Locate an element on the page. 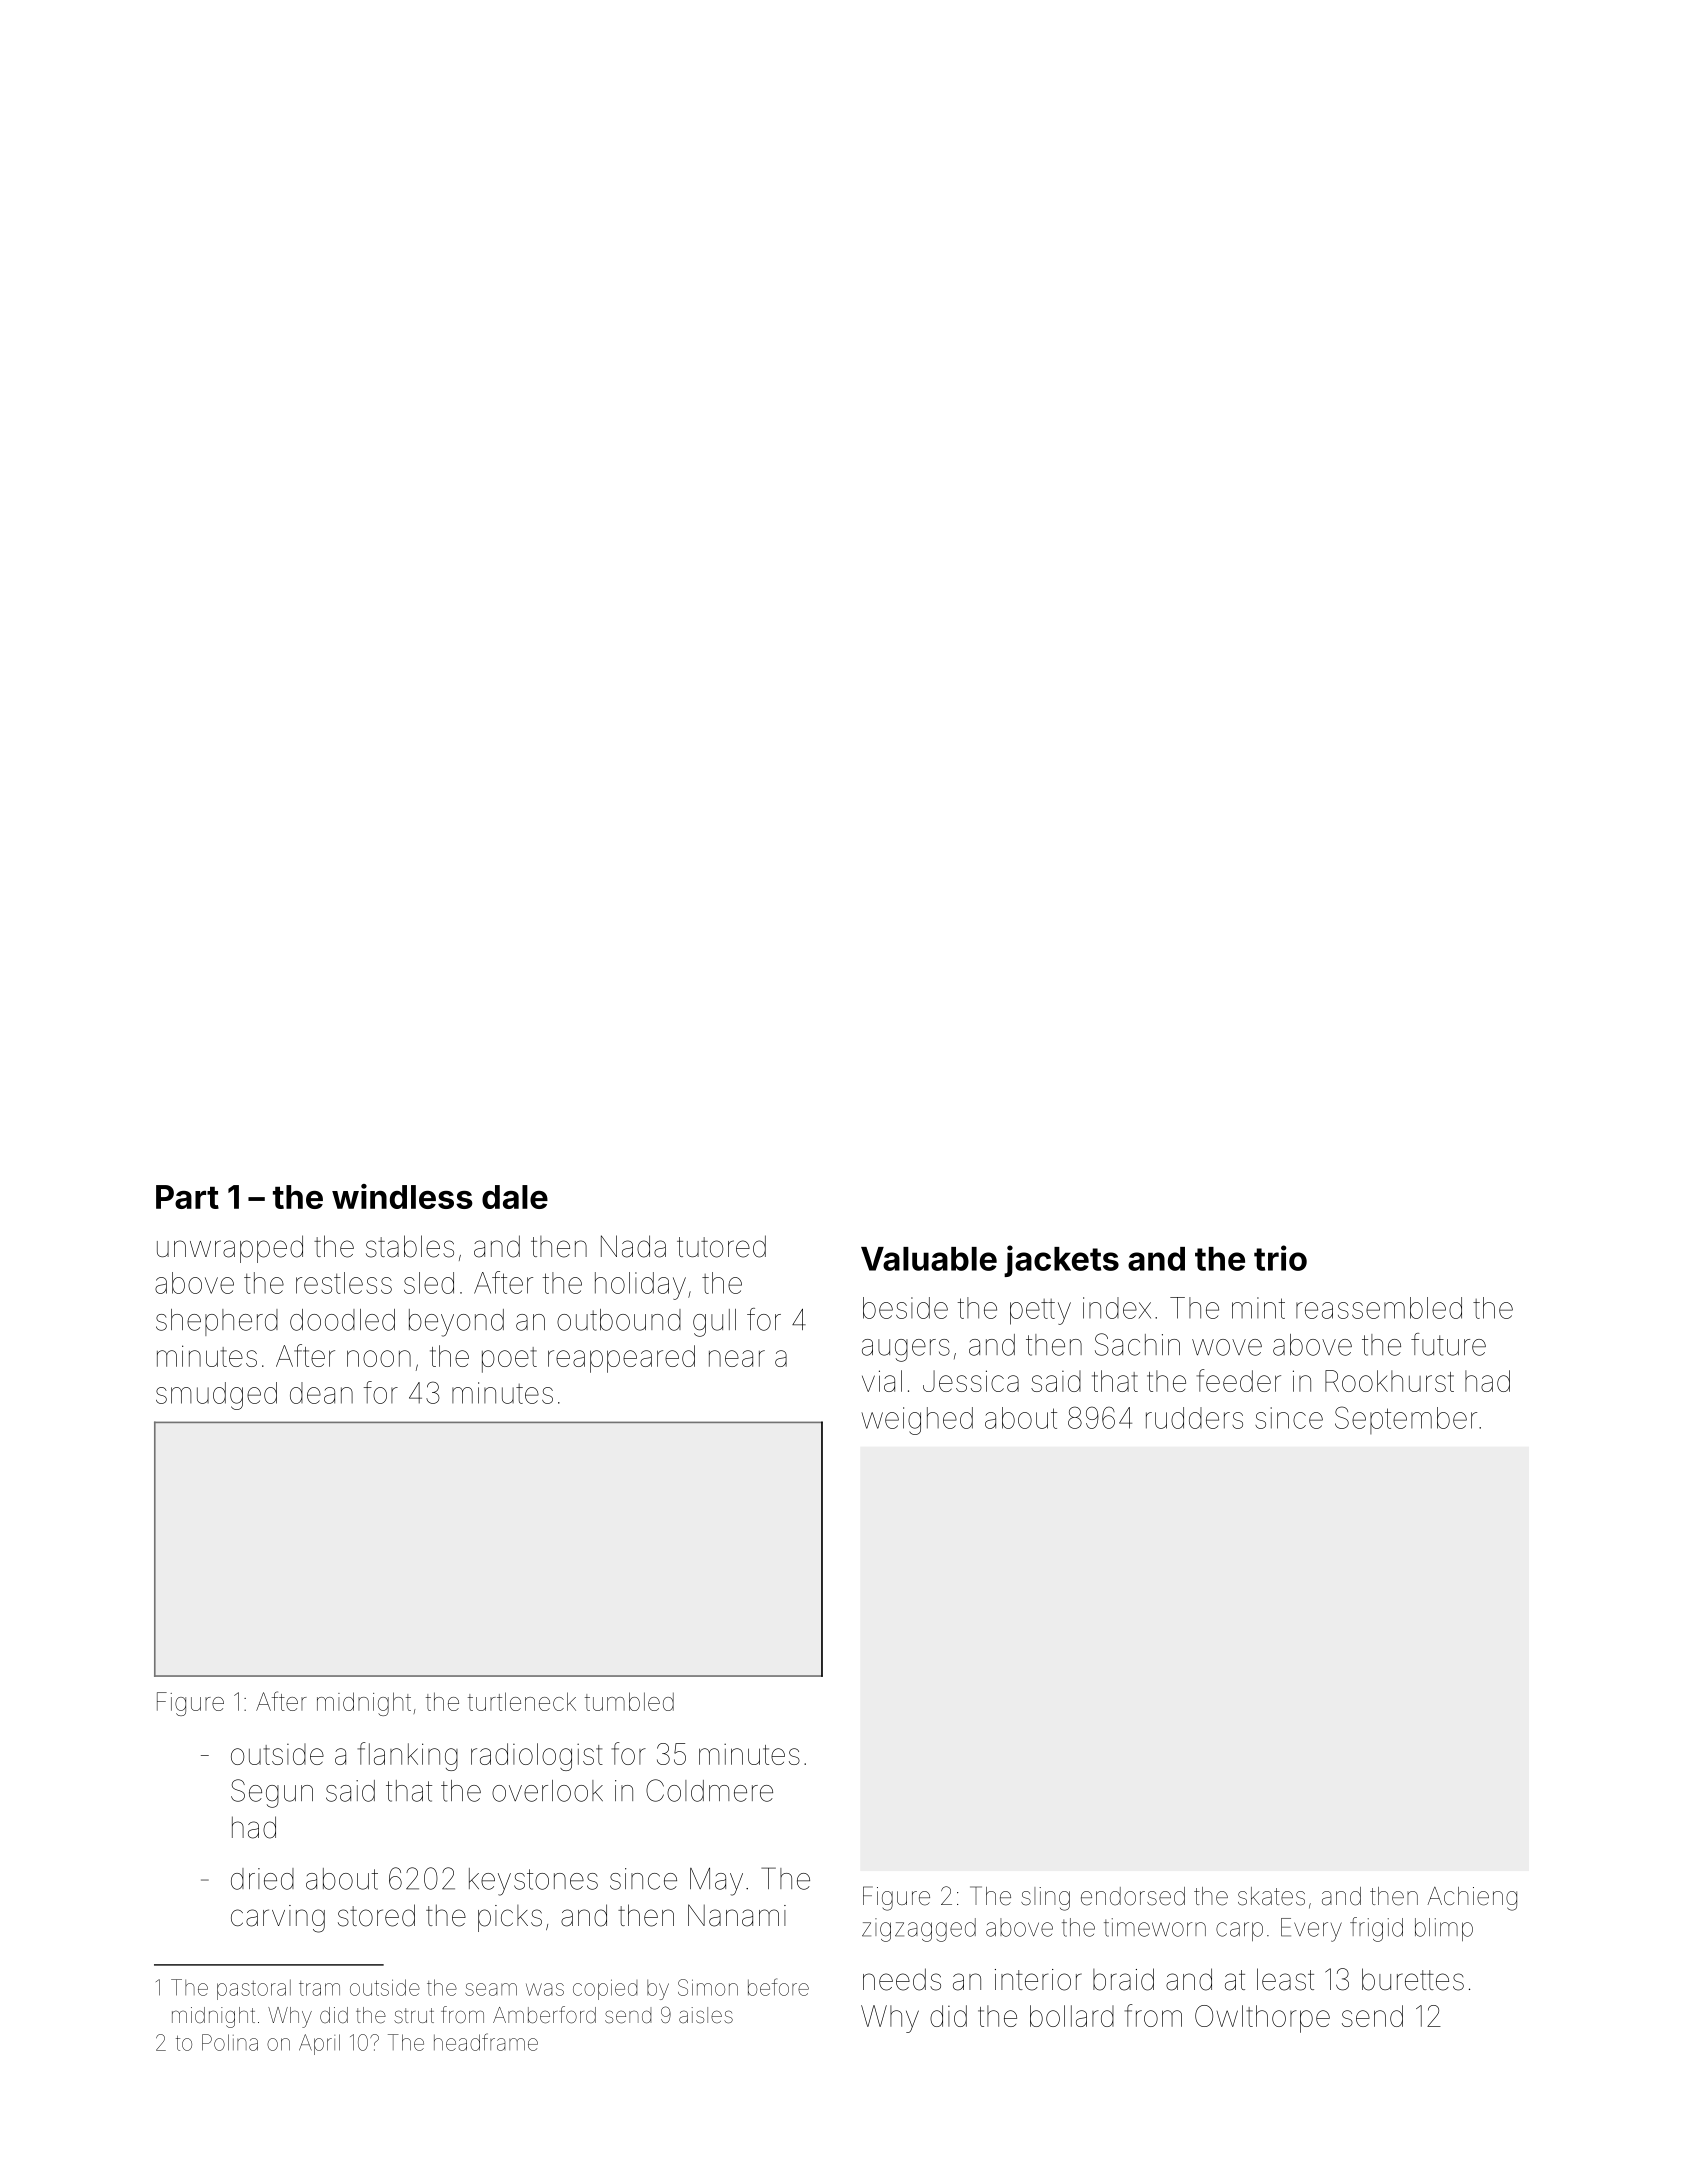 The width and height of the document is (1683, 2178). September is located at coordinates (1406, 1420).
